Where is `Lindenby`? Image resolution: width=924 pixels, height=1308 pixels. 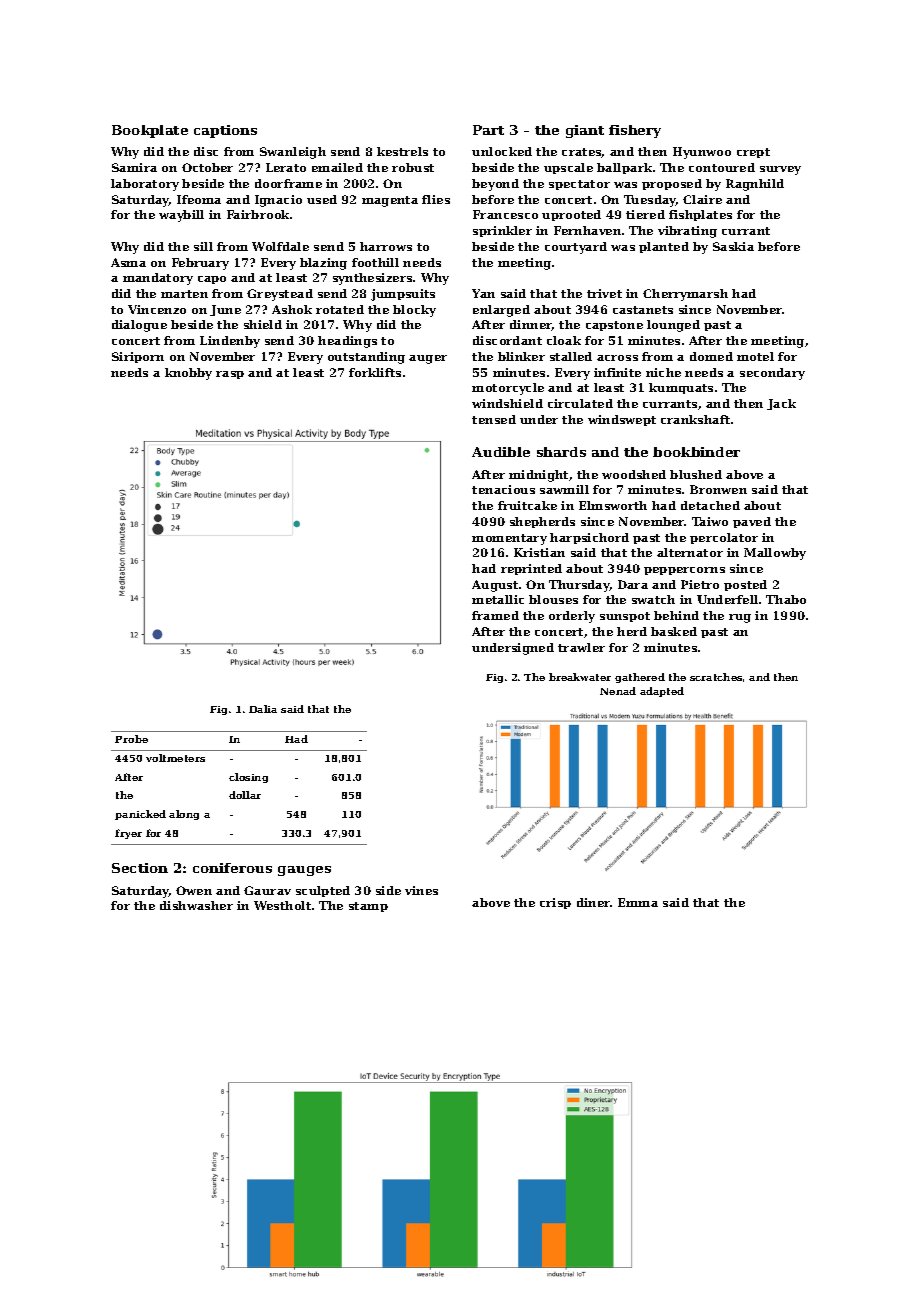
Lindenby is located at coordinates (230, 342).
